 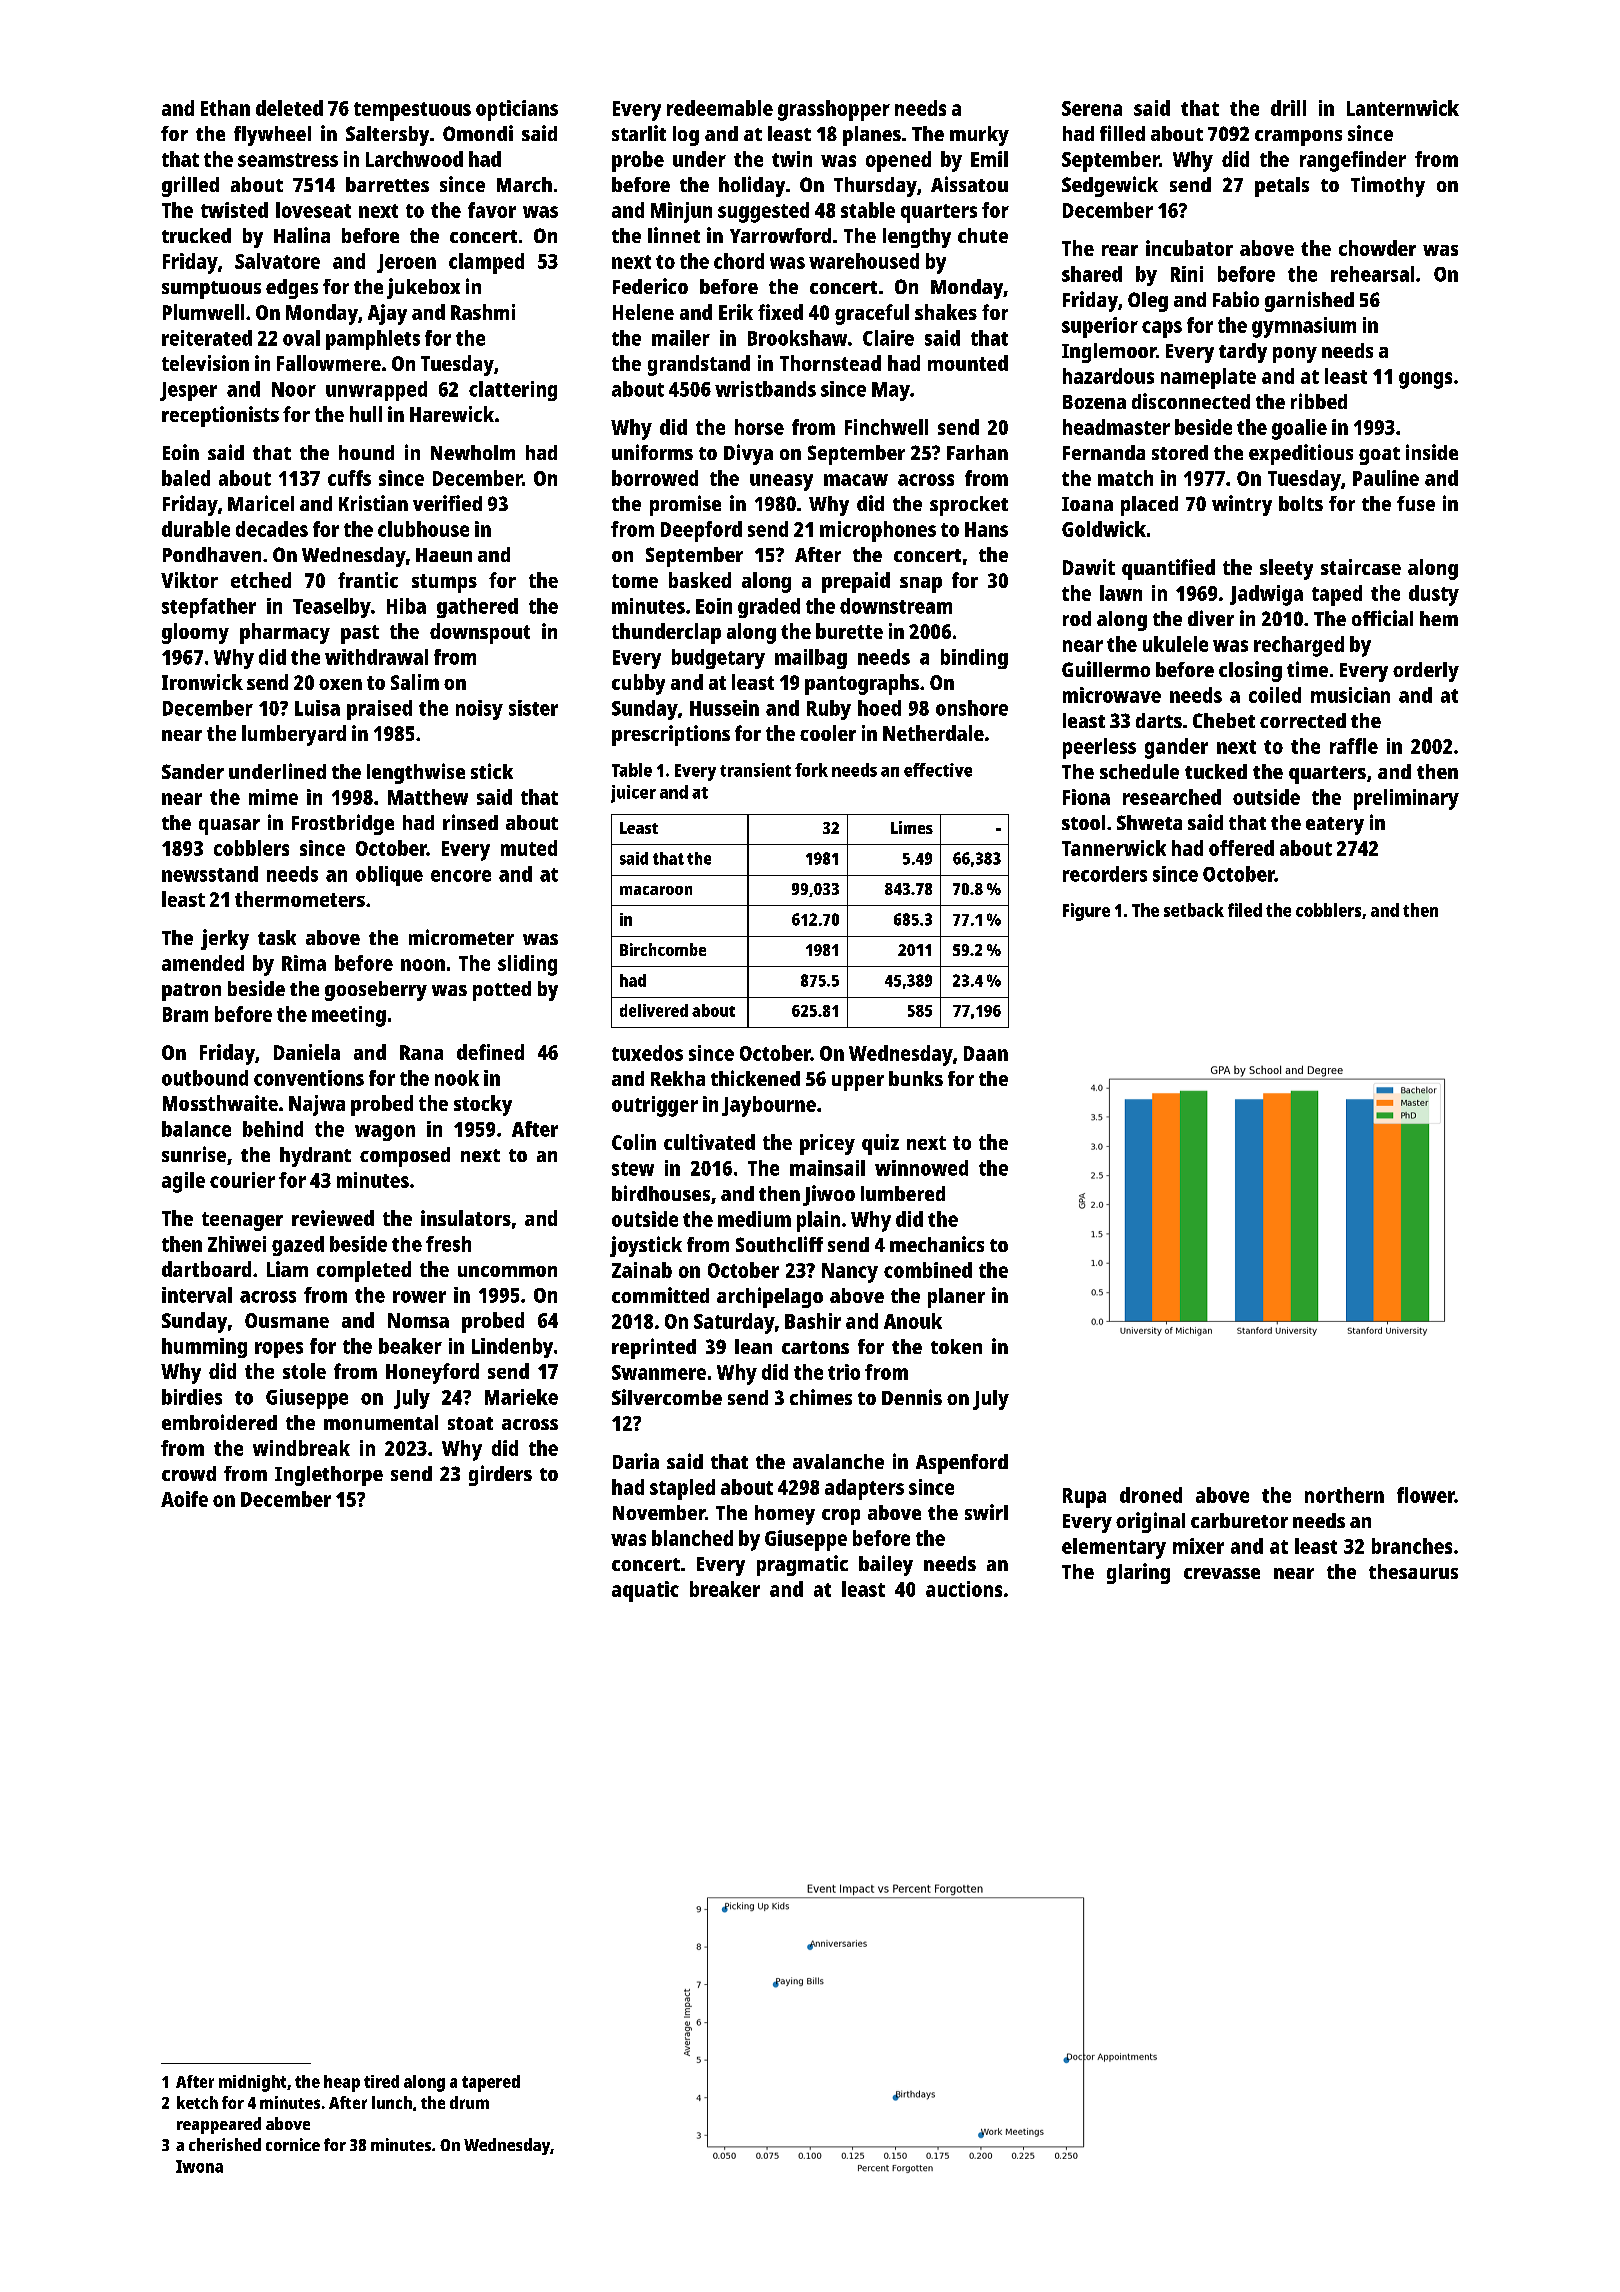 I want to click on droned, so click(x=1151, y=1495).
